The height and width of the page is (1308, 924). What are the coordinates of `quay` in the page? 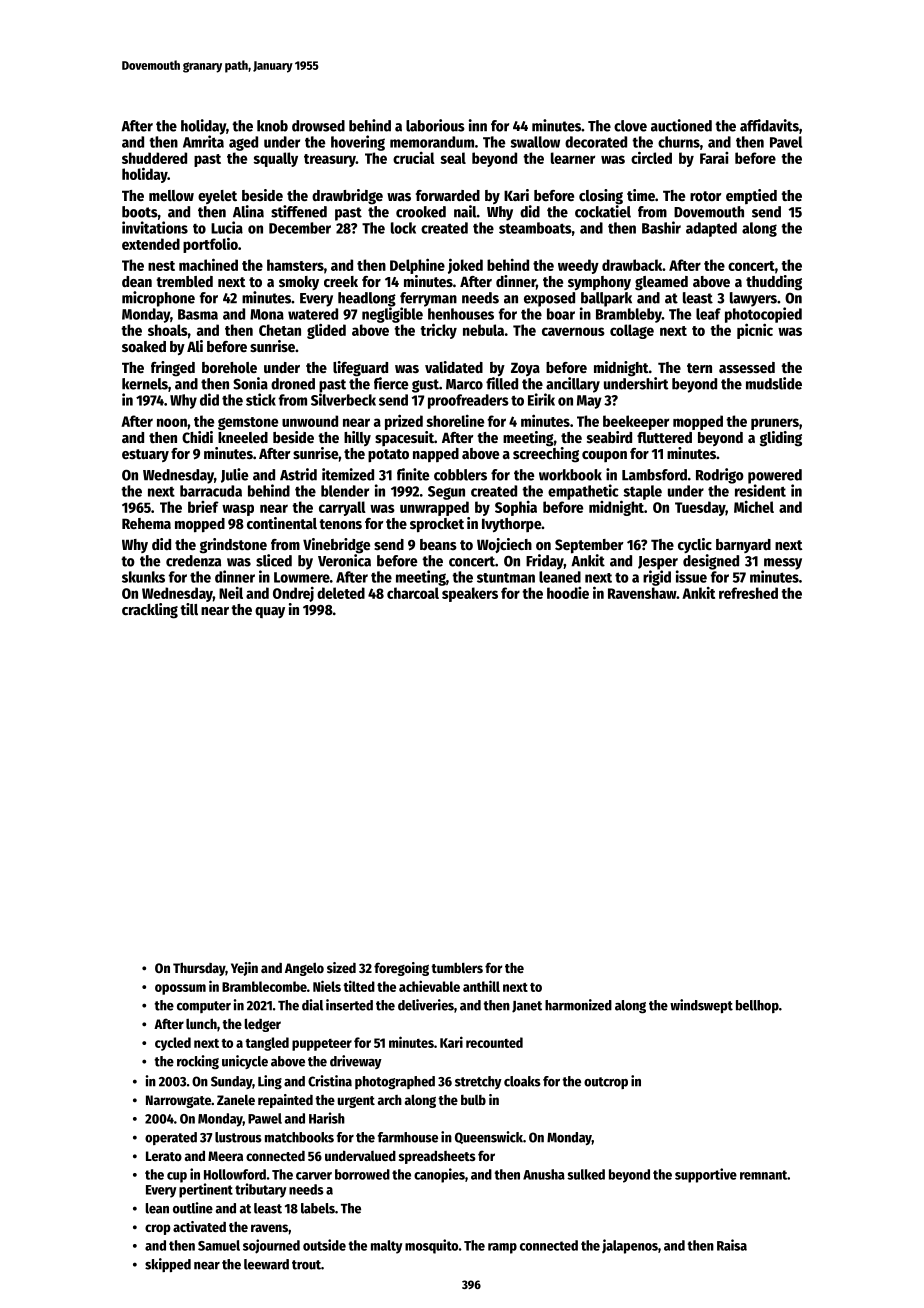 It's located at (270, 612).
